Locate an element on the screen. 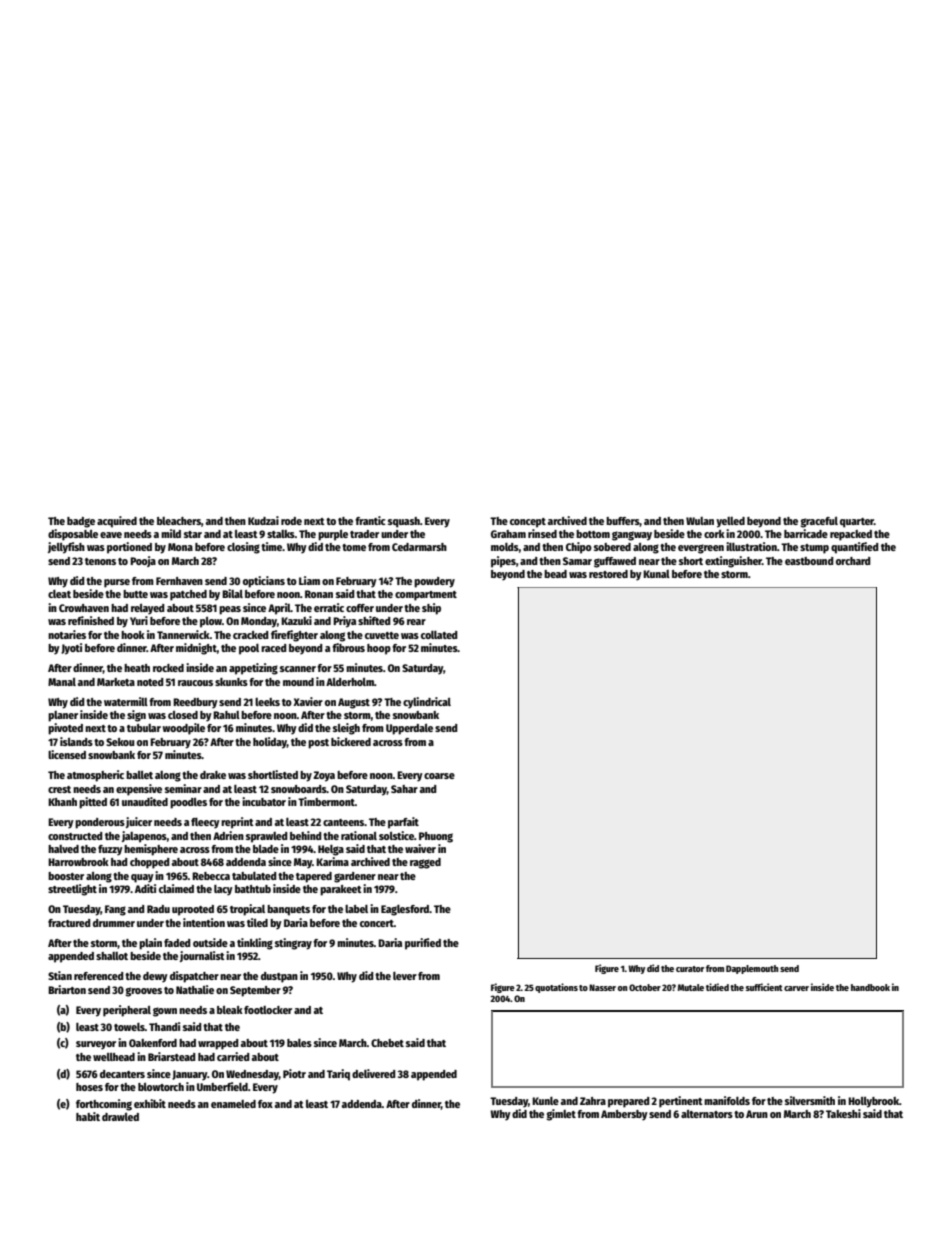  curator is located at coordinates (690, 969).
